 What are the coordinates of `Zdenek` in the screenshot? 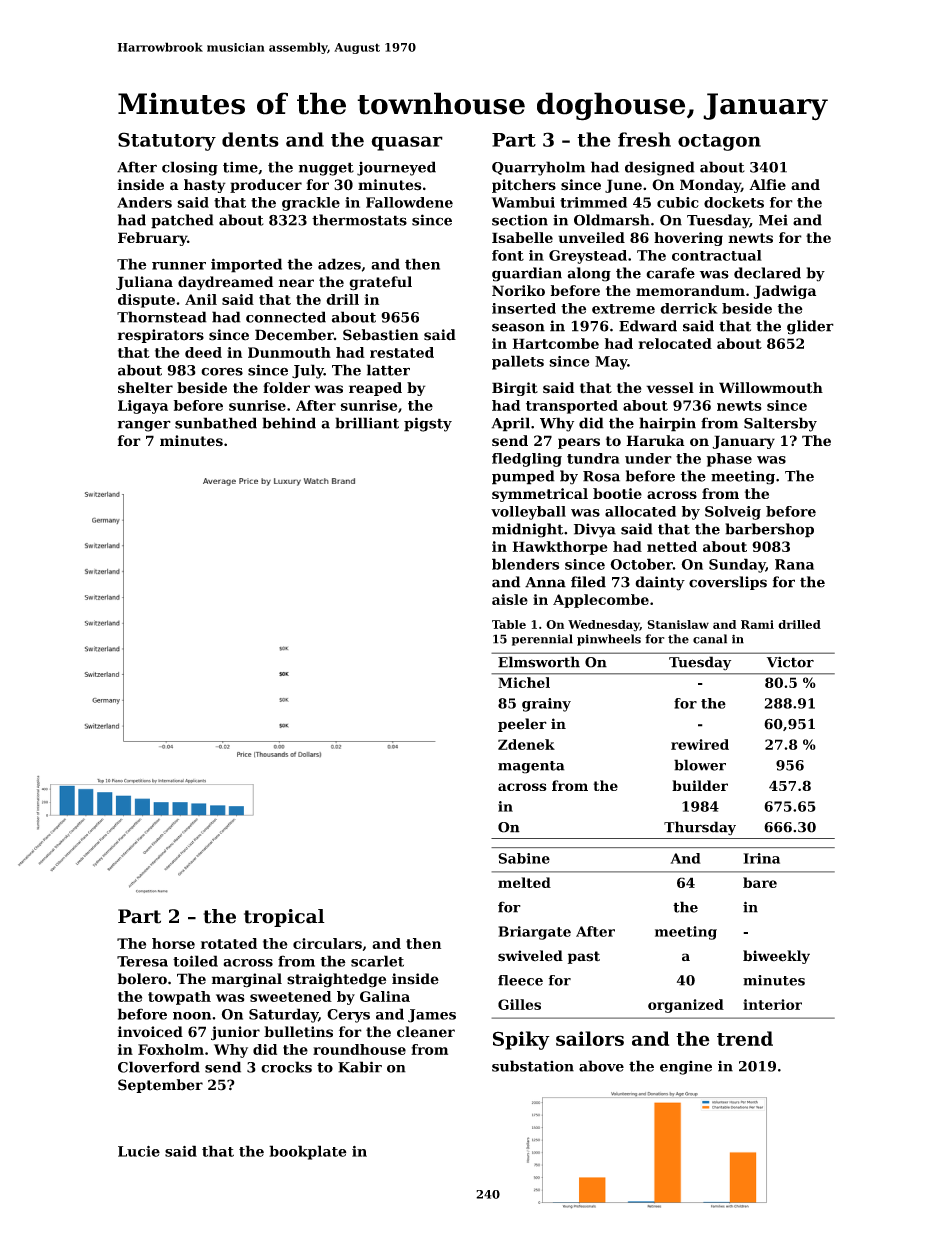 It's located at (526, 744).
